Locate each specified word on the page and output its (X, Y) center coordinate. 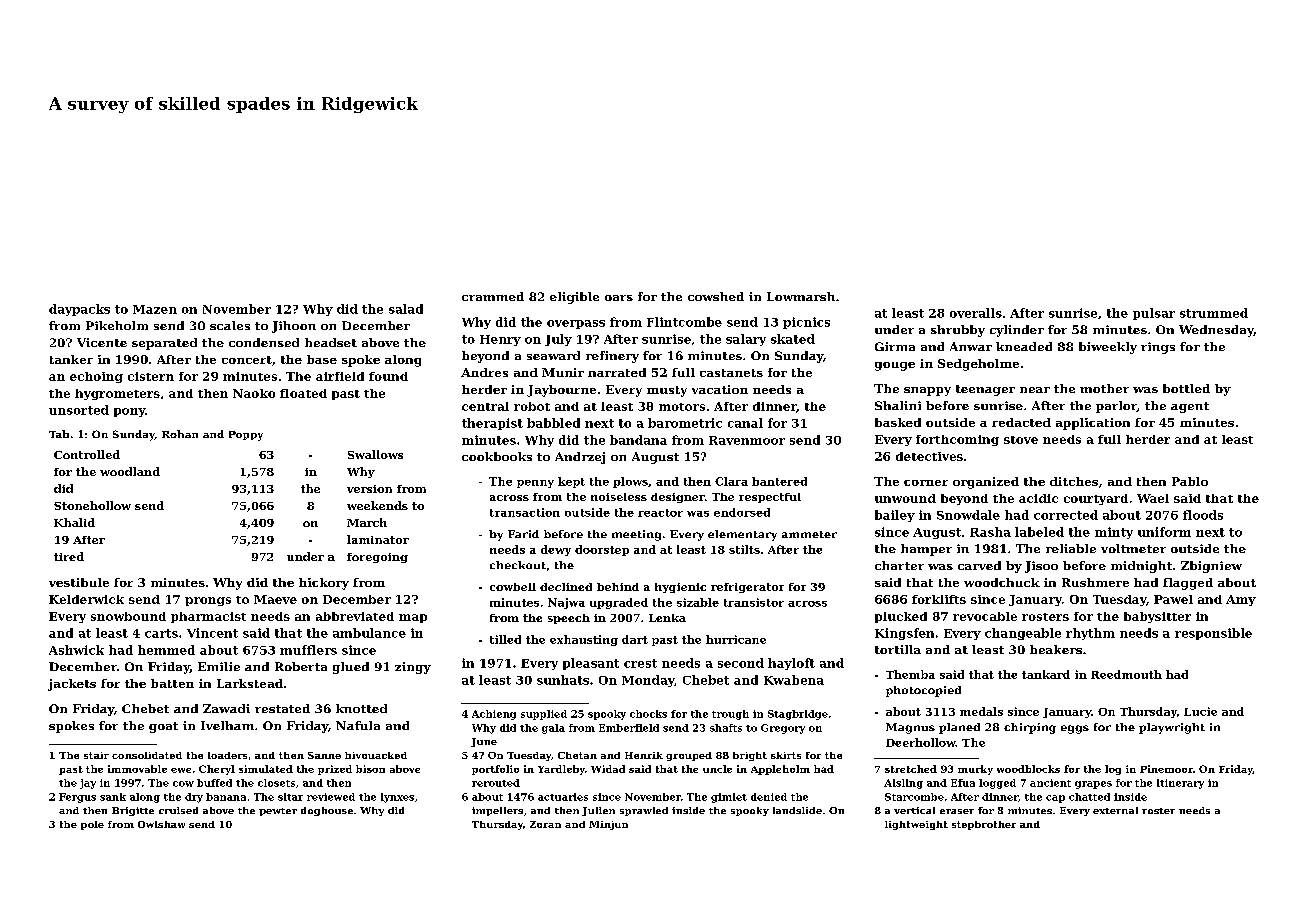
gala (553, 729)
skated (793, 339)
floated (303, 393)
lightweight (916, 825)
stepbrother (984, 825)
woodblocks (1028, 769)
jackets (72, 685)
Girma (895, 346)
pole (92, 825)
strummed (1214, 313)
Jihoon (294, 327)
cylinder (1017, 331)
